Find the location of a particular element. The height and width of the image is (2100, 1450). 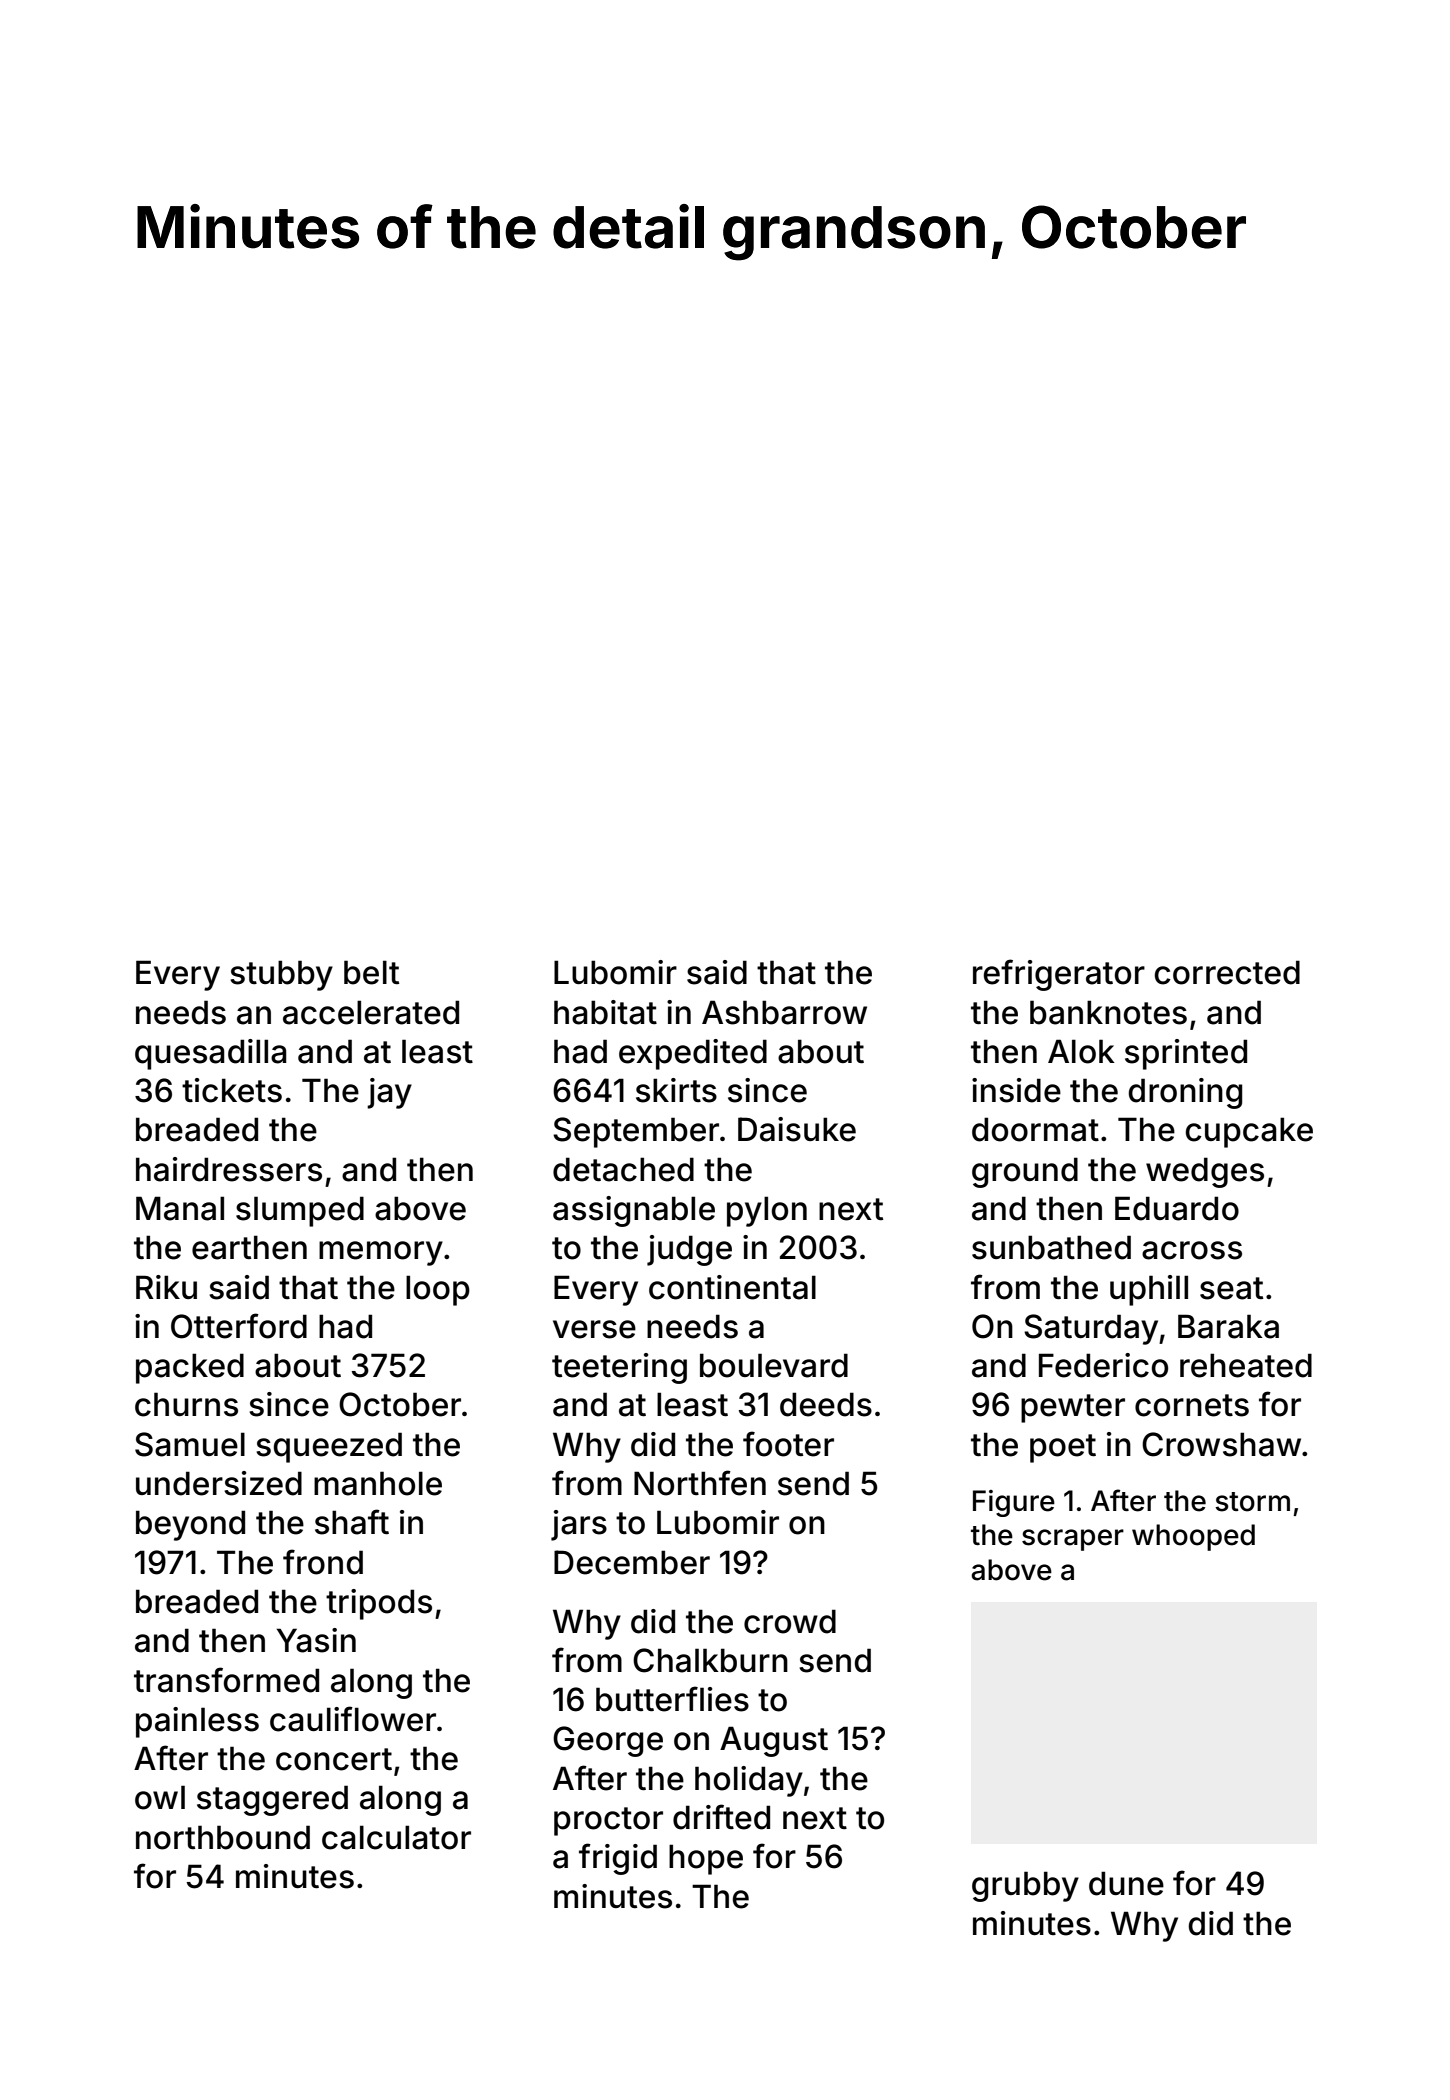

August is located at coordinates (774, 1741).
